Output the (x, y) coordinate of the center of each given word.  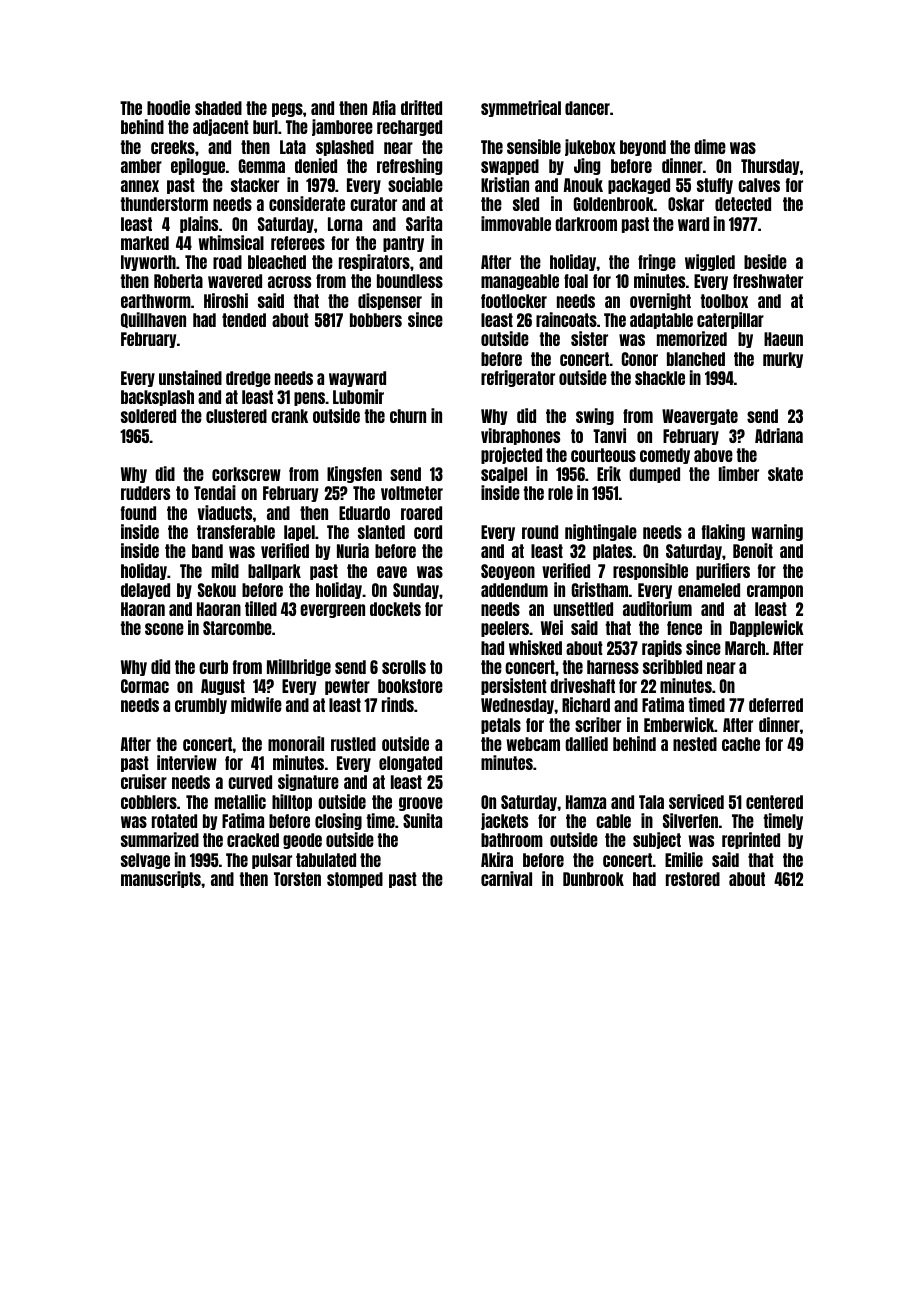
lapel (299, 533)
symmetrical (521, 108)
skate (785, 474)
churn (408, 416)
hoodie (168, 107)
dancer (587, 108)
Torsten (297, 879)
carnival (506, 878)
